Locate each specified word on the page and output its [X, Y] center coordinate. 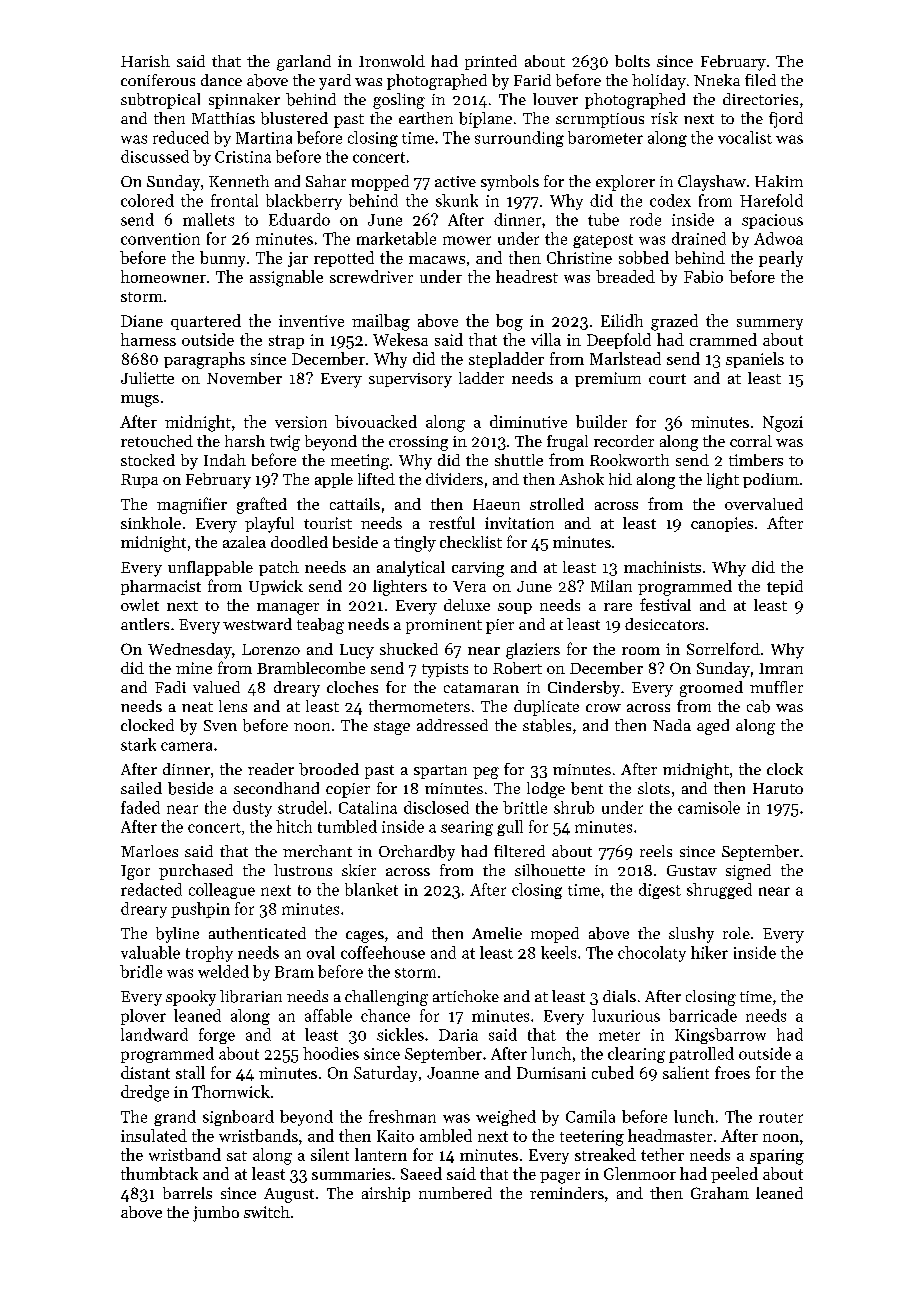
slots [654, 788]
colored [147, 200]
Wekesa [400, 339]
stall [190, 1072]
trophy [209, 954]
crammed [723, 339]
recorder [624, 441]
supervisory [410, 380]
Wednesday [190, 651]
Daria [458, 1035]
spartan [440, 772]
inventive [311, 321]
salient [686, 1072]
